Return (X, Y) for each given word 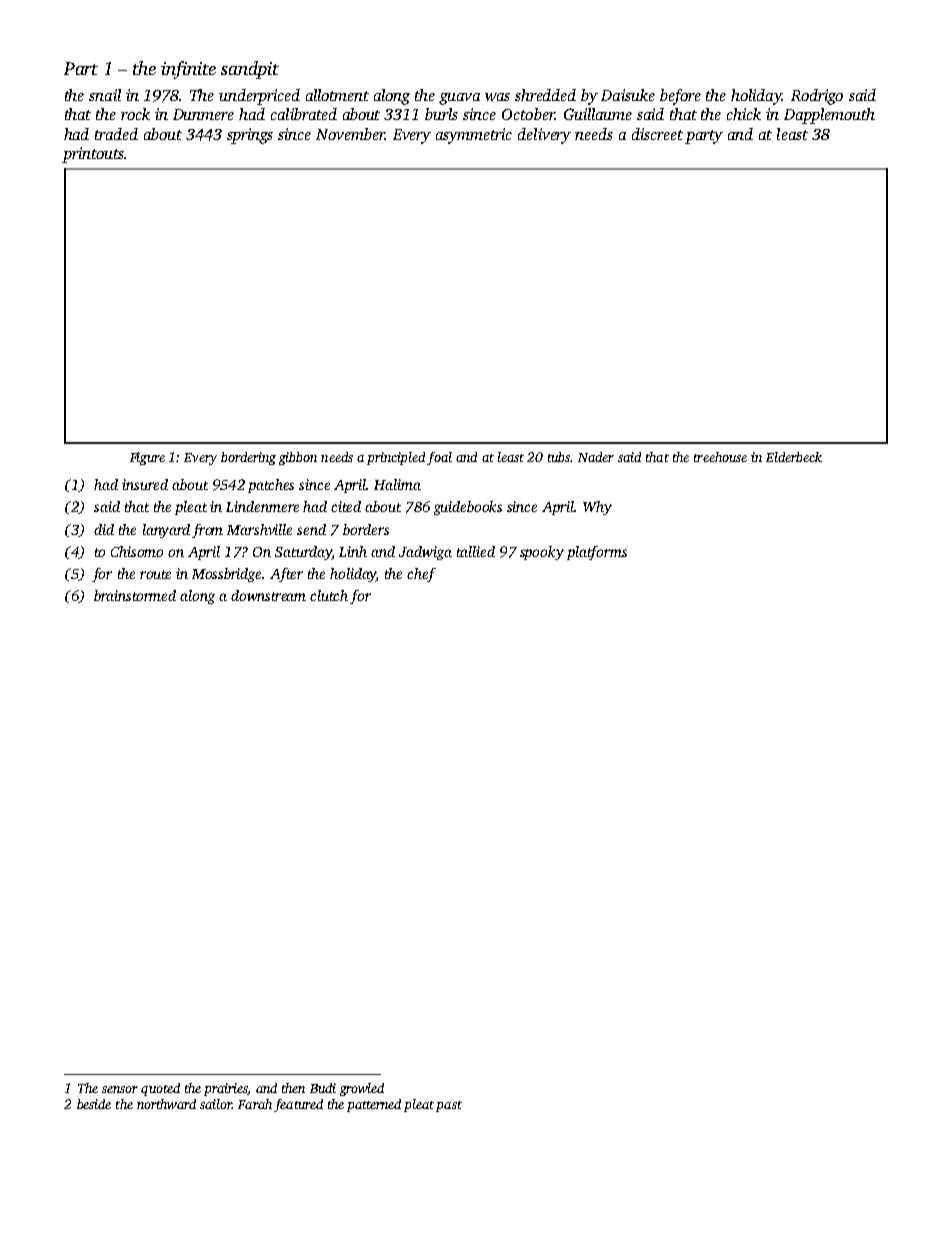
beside (94, 1104)
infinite (188, 70)
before (680, 97)
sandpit (250, 70)
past (449, 1106)
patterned (374, 1105)
